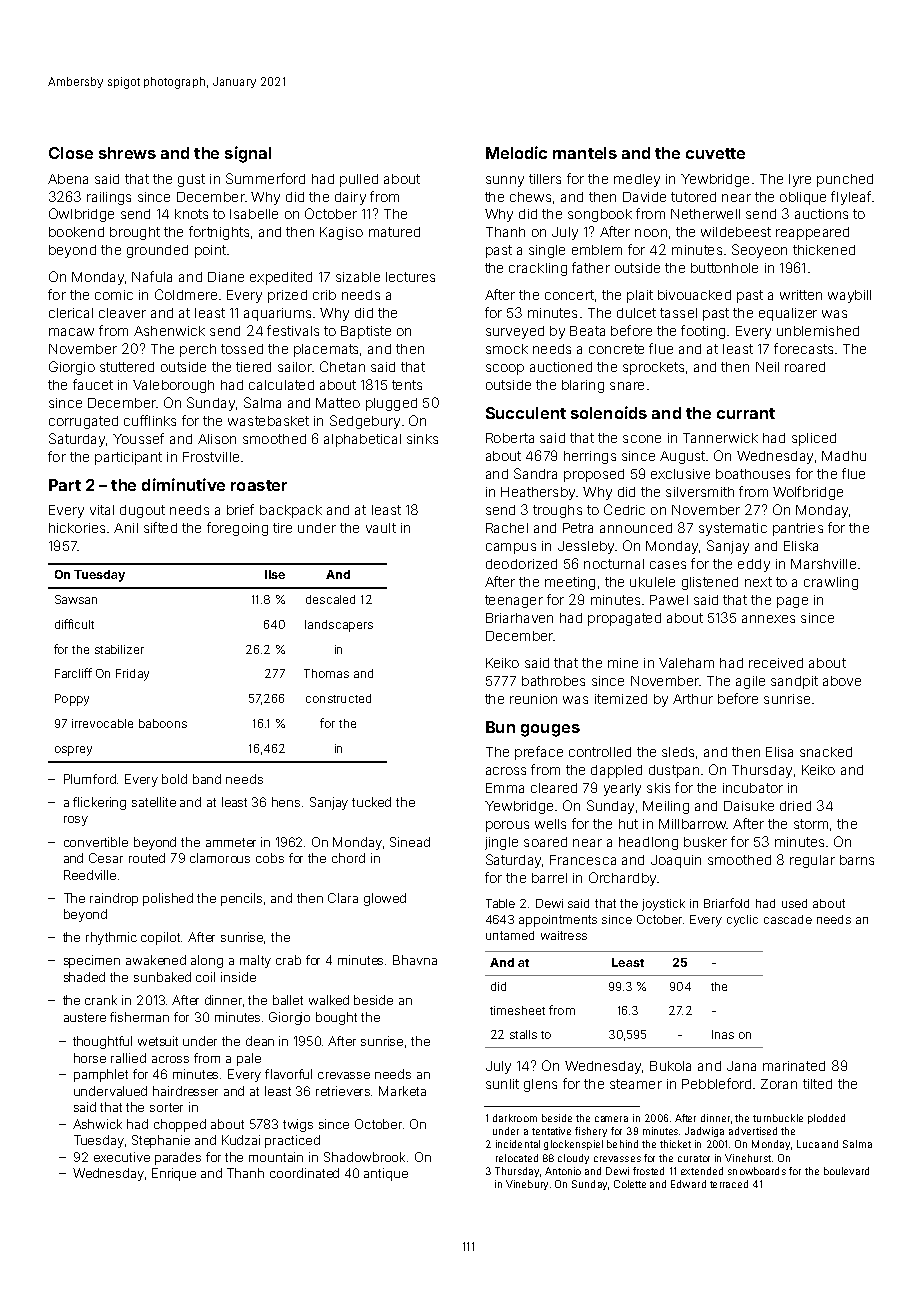 Image resolution: width=924 pixels, height=1314 pixels. What do you see at coordinates (668, 565) in the screenshot?
I see `cases` at bounding box center [668, 565].
